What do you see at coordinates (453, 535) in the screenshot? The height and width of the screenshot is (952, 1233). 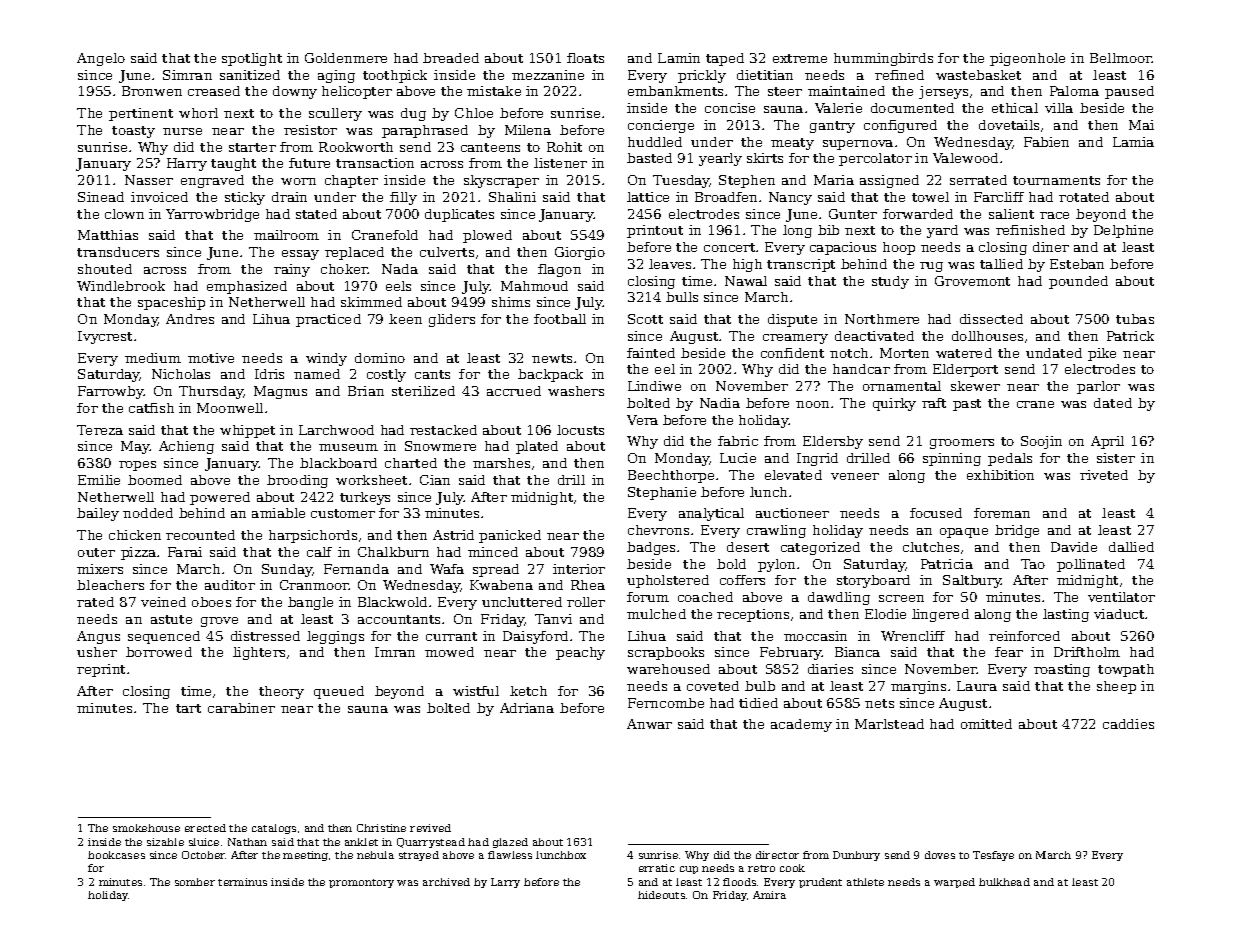 I see `Astrid` at bounding box center [453, 535].
